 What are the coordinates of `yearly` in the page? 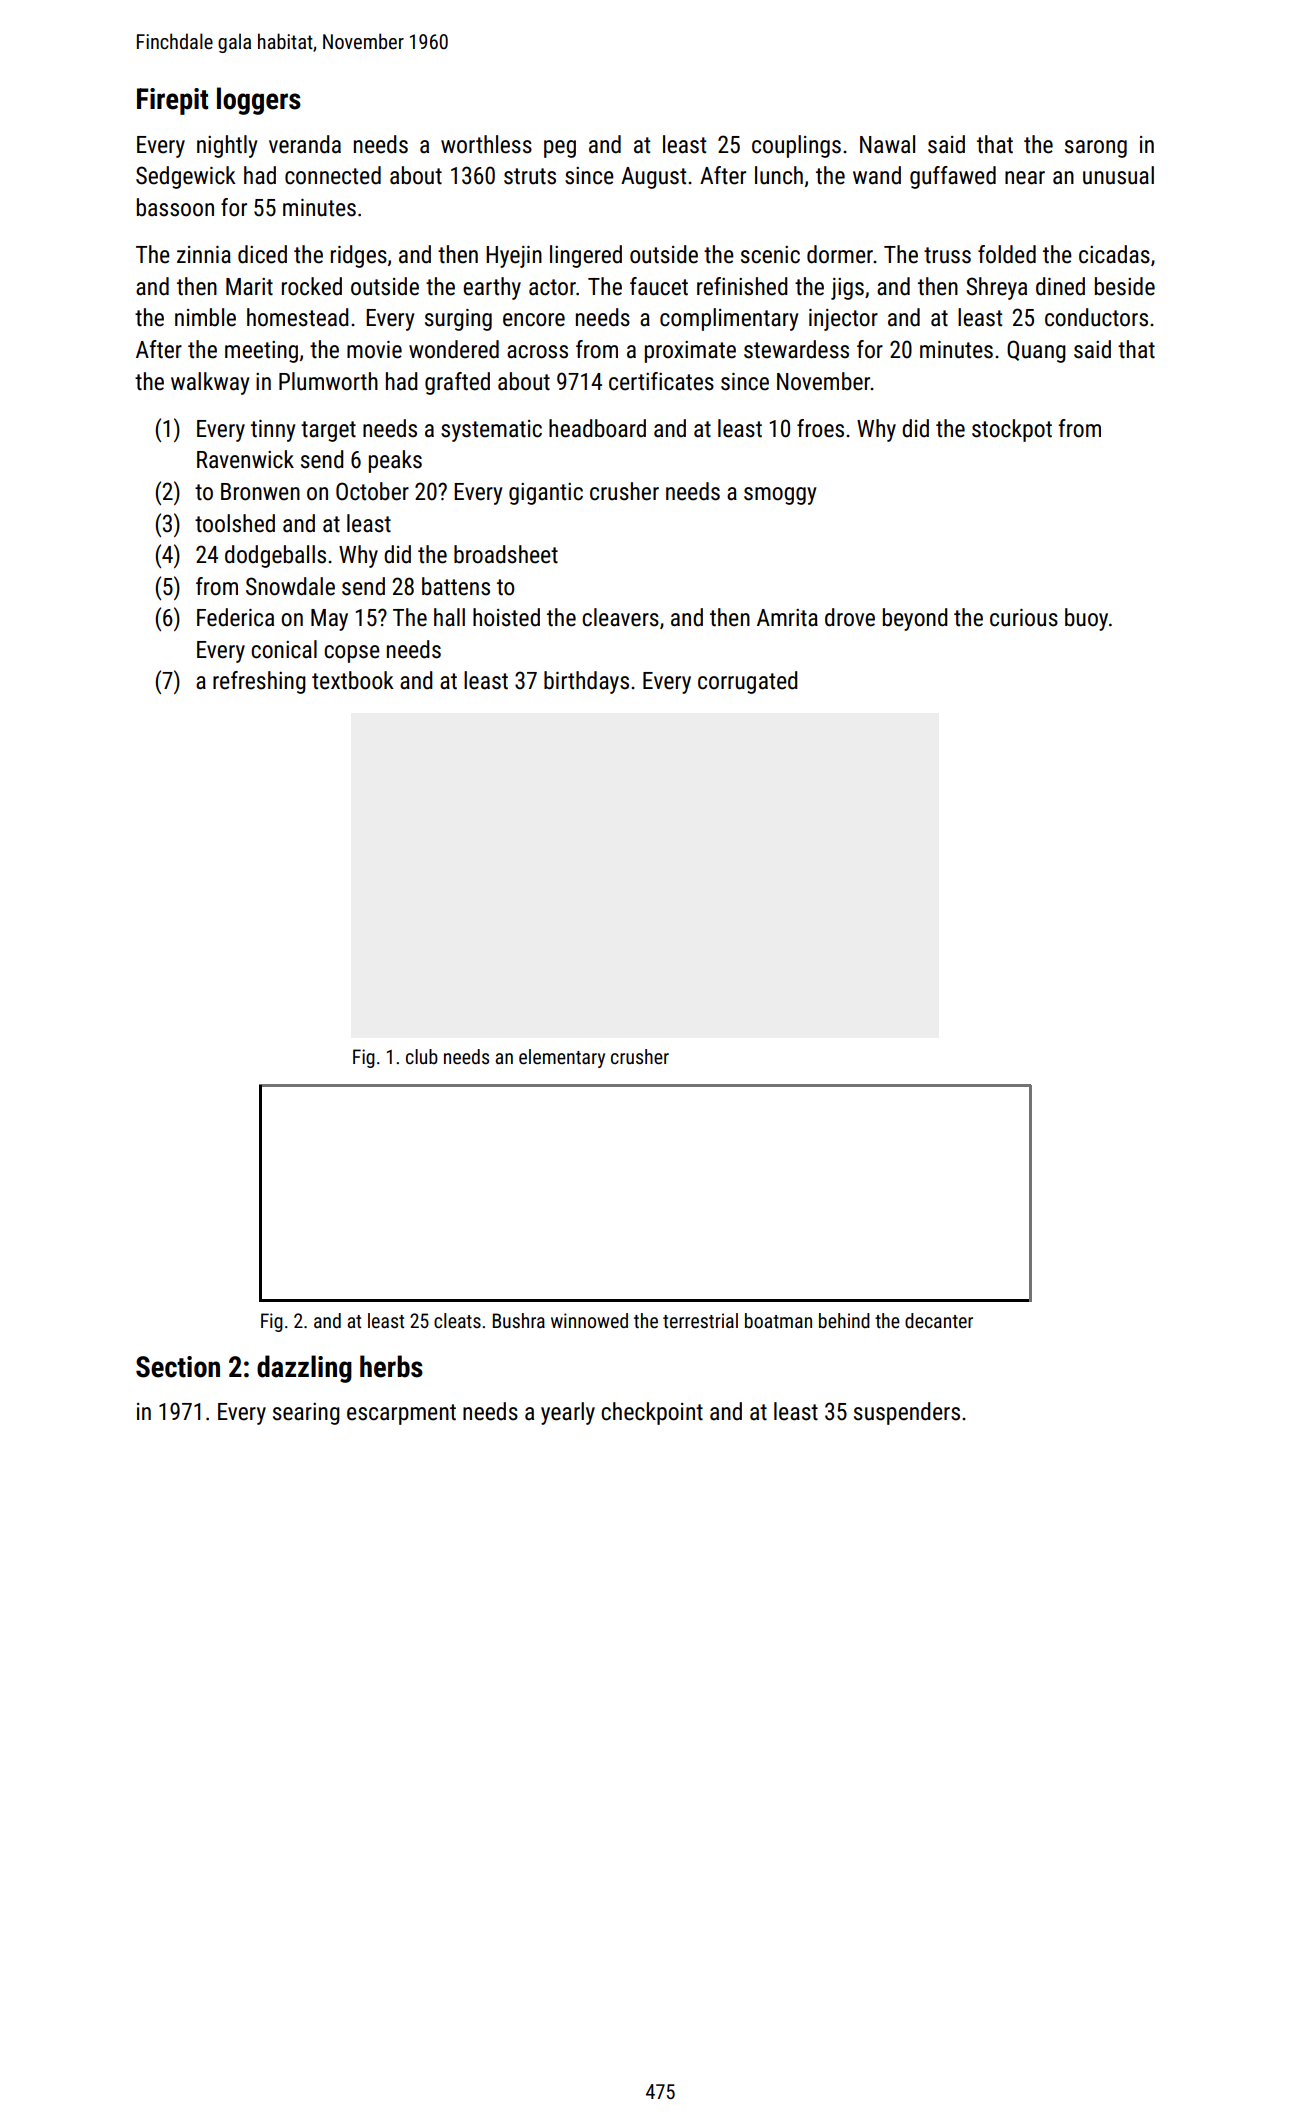 It's located at (568, 1413).
